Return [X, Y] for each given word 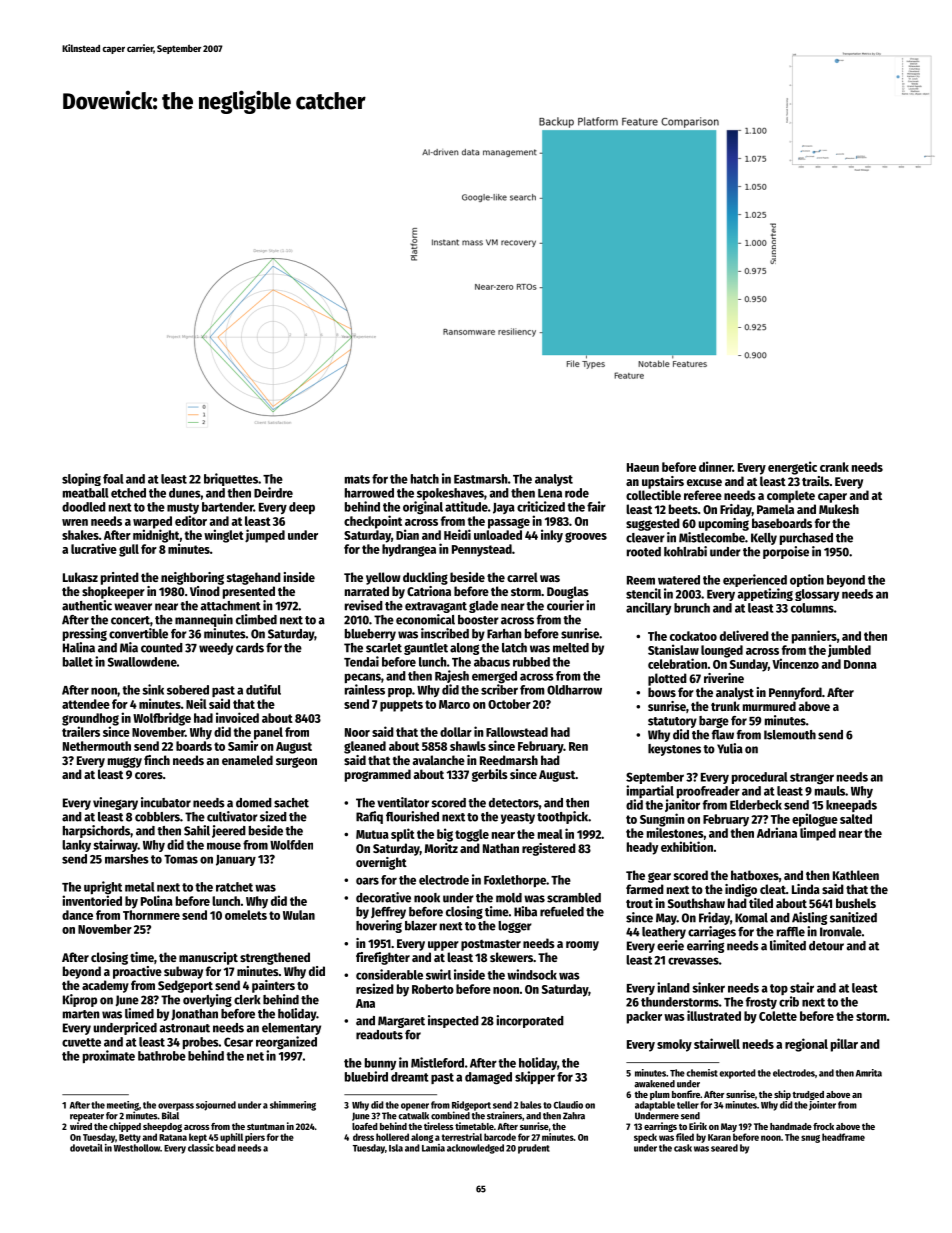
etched [128, 493]
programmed [378, 775]
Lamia [433, 1148]
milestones [675, 832]
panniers [814, 637]
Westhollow [137, 1148]
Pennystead [482, 550]
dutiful [263, 689]
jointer [822, 1106]
